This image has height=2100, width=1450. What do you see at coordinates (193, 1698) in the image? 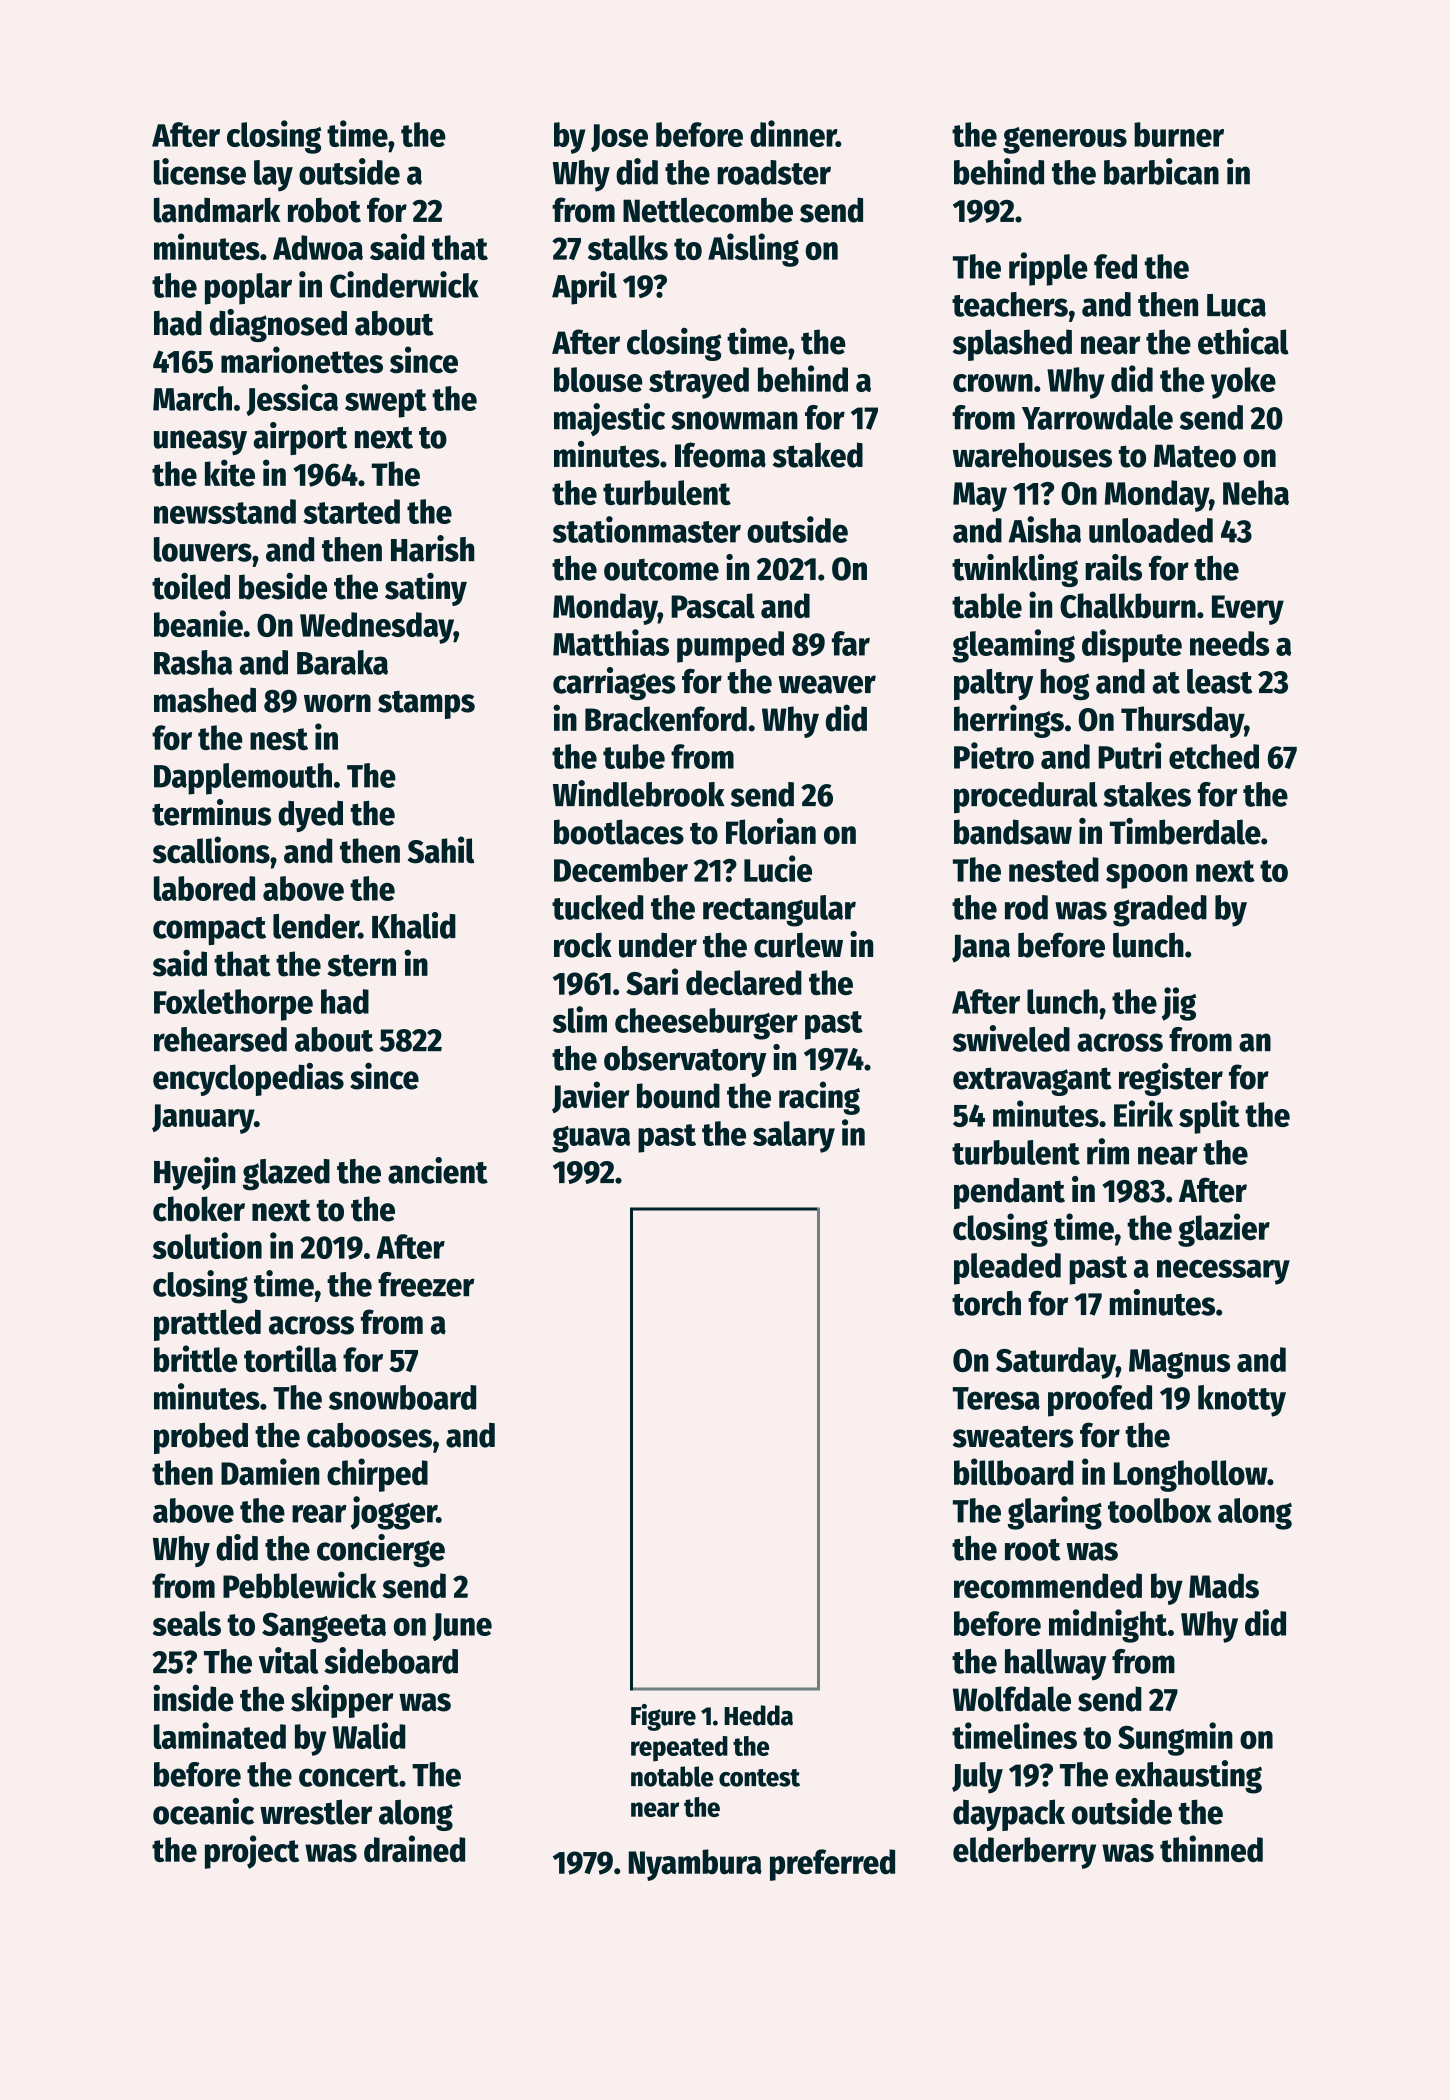
I see `inside` at bounding box center [193, 1698].
